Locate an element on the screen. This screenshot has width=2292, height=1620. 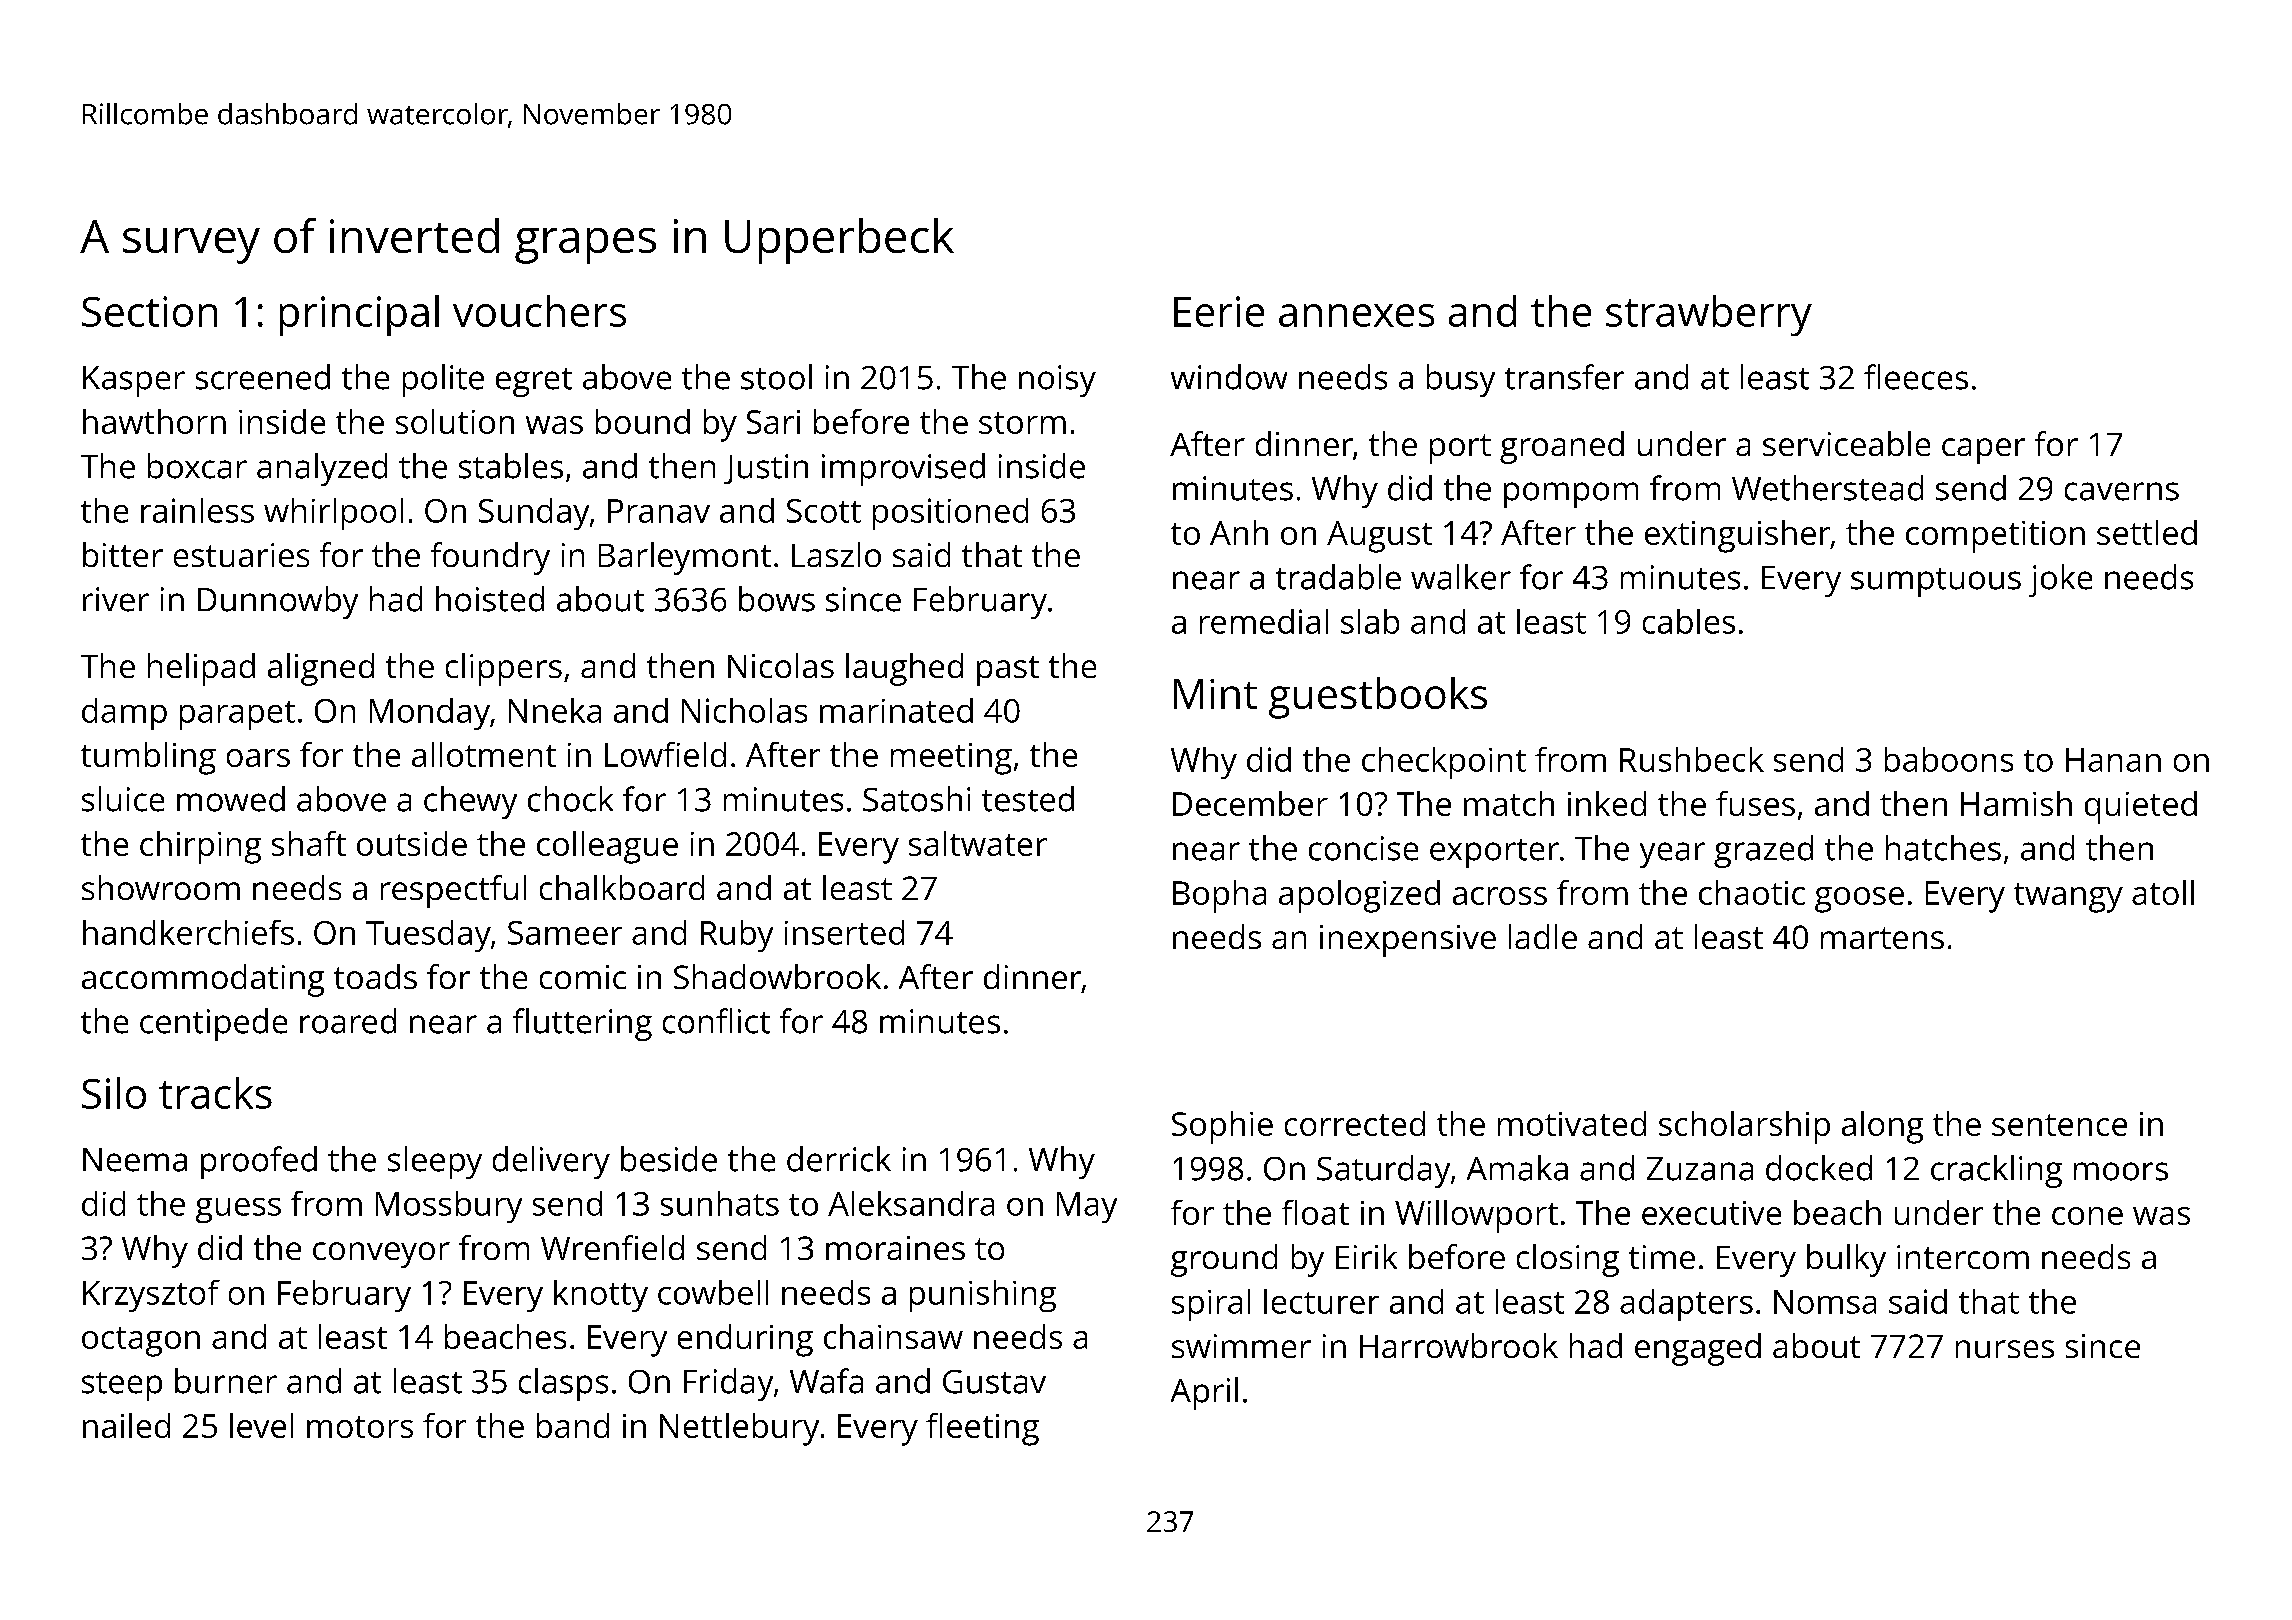
annexes is located at coordinates (1356, 315).
